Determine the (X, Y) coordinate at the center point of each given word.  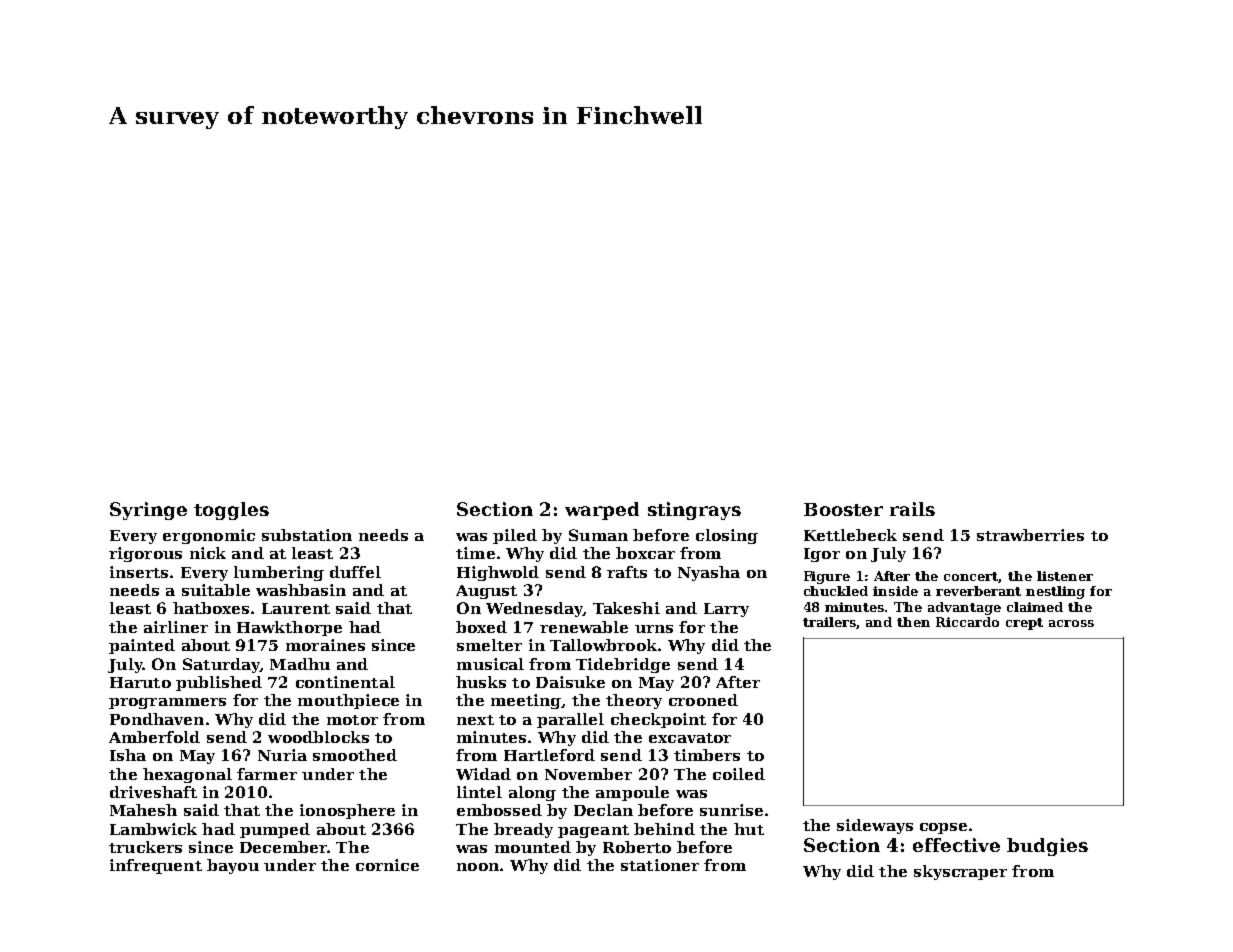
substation (307, 535)
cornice (387, 865)
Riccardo (967, 622)
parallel (570, 720)
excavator (690, 738)
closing (727, 536)
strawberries (1030, 535)
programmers (167, 703)
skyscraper (960, 872)
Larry (726, 610)
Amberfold (154, 737)
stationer (660, 865)
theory (634, 701)
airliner (176, 627)
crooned (703, 700)
